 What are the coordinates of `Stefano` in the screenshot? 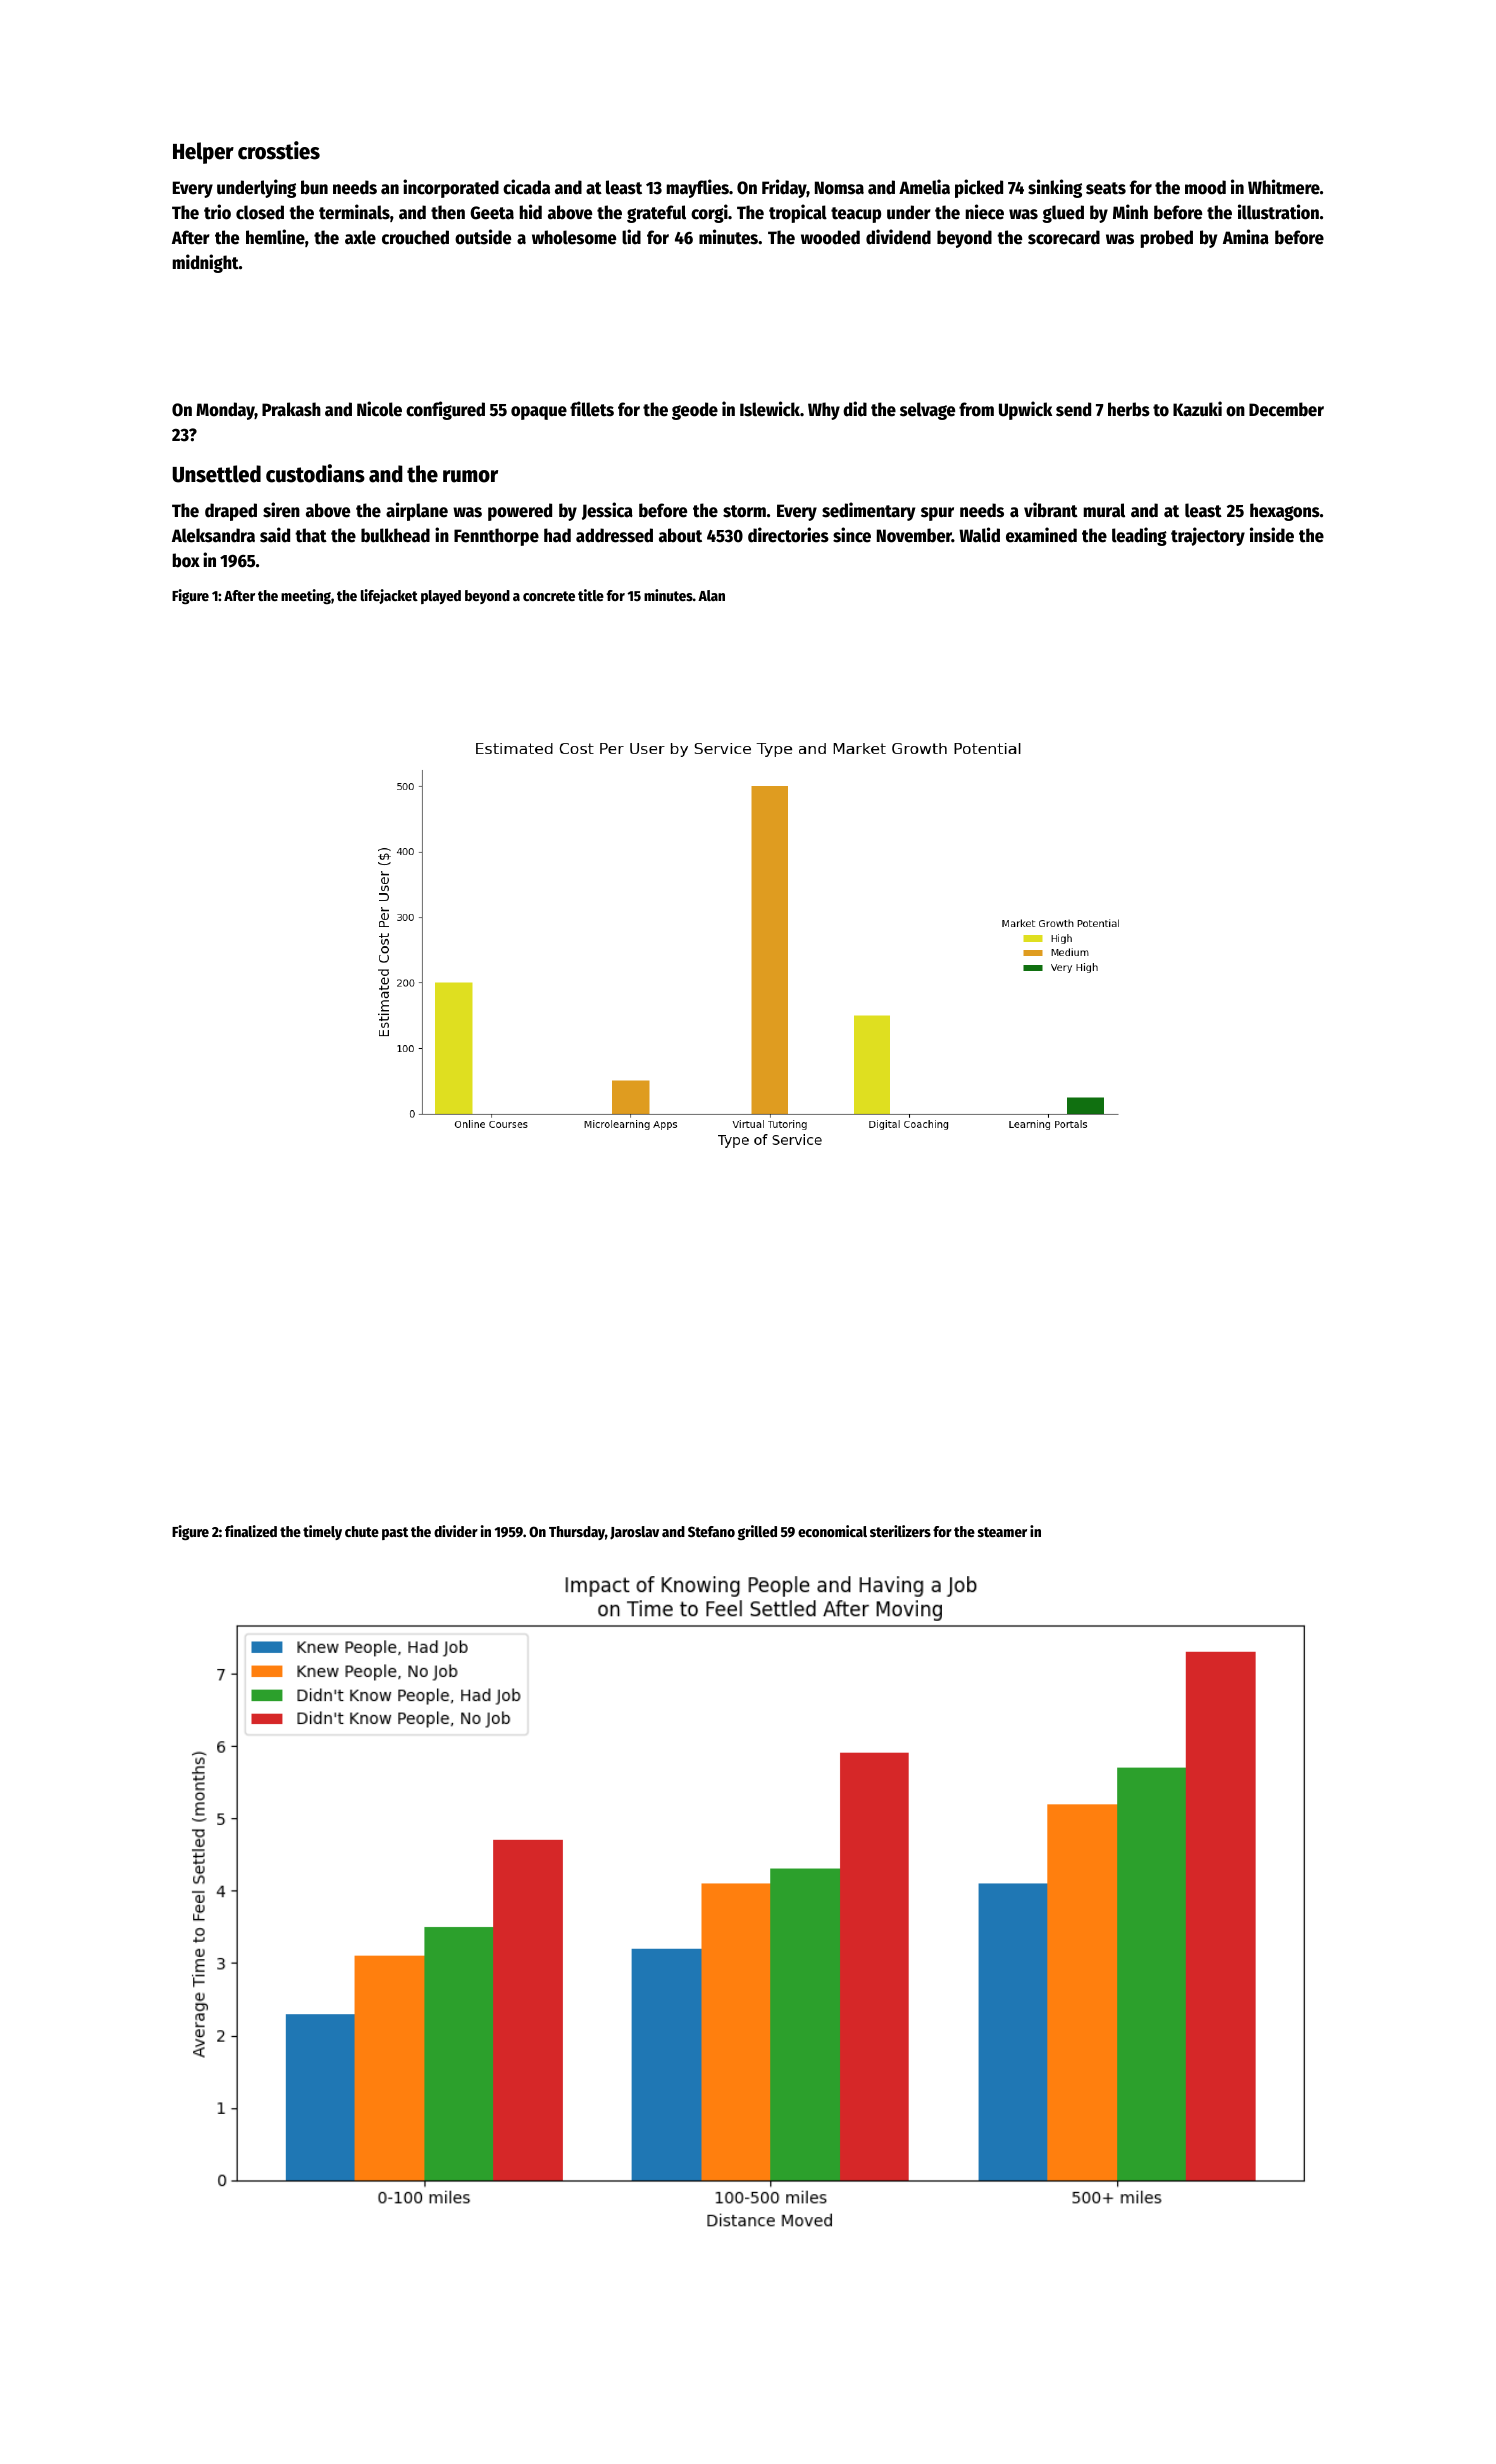 It's located at (711, 1531).
